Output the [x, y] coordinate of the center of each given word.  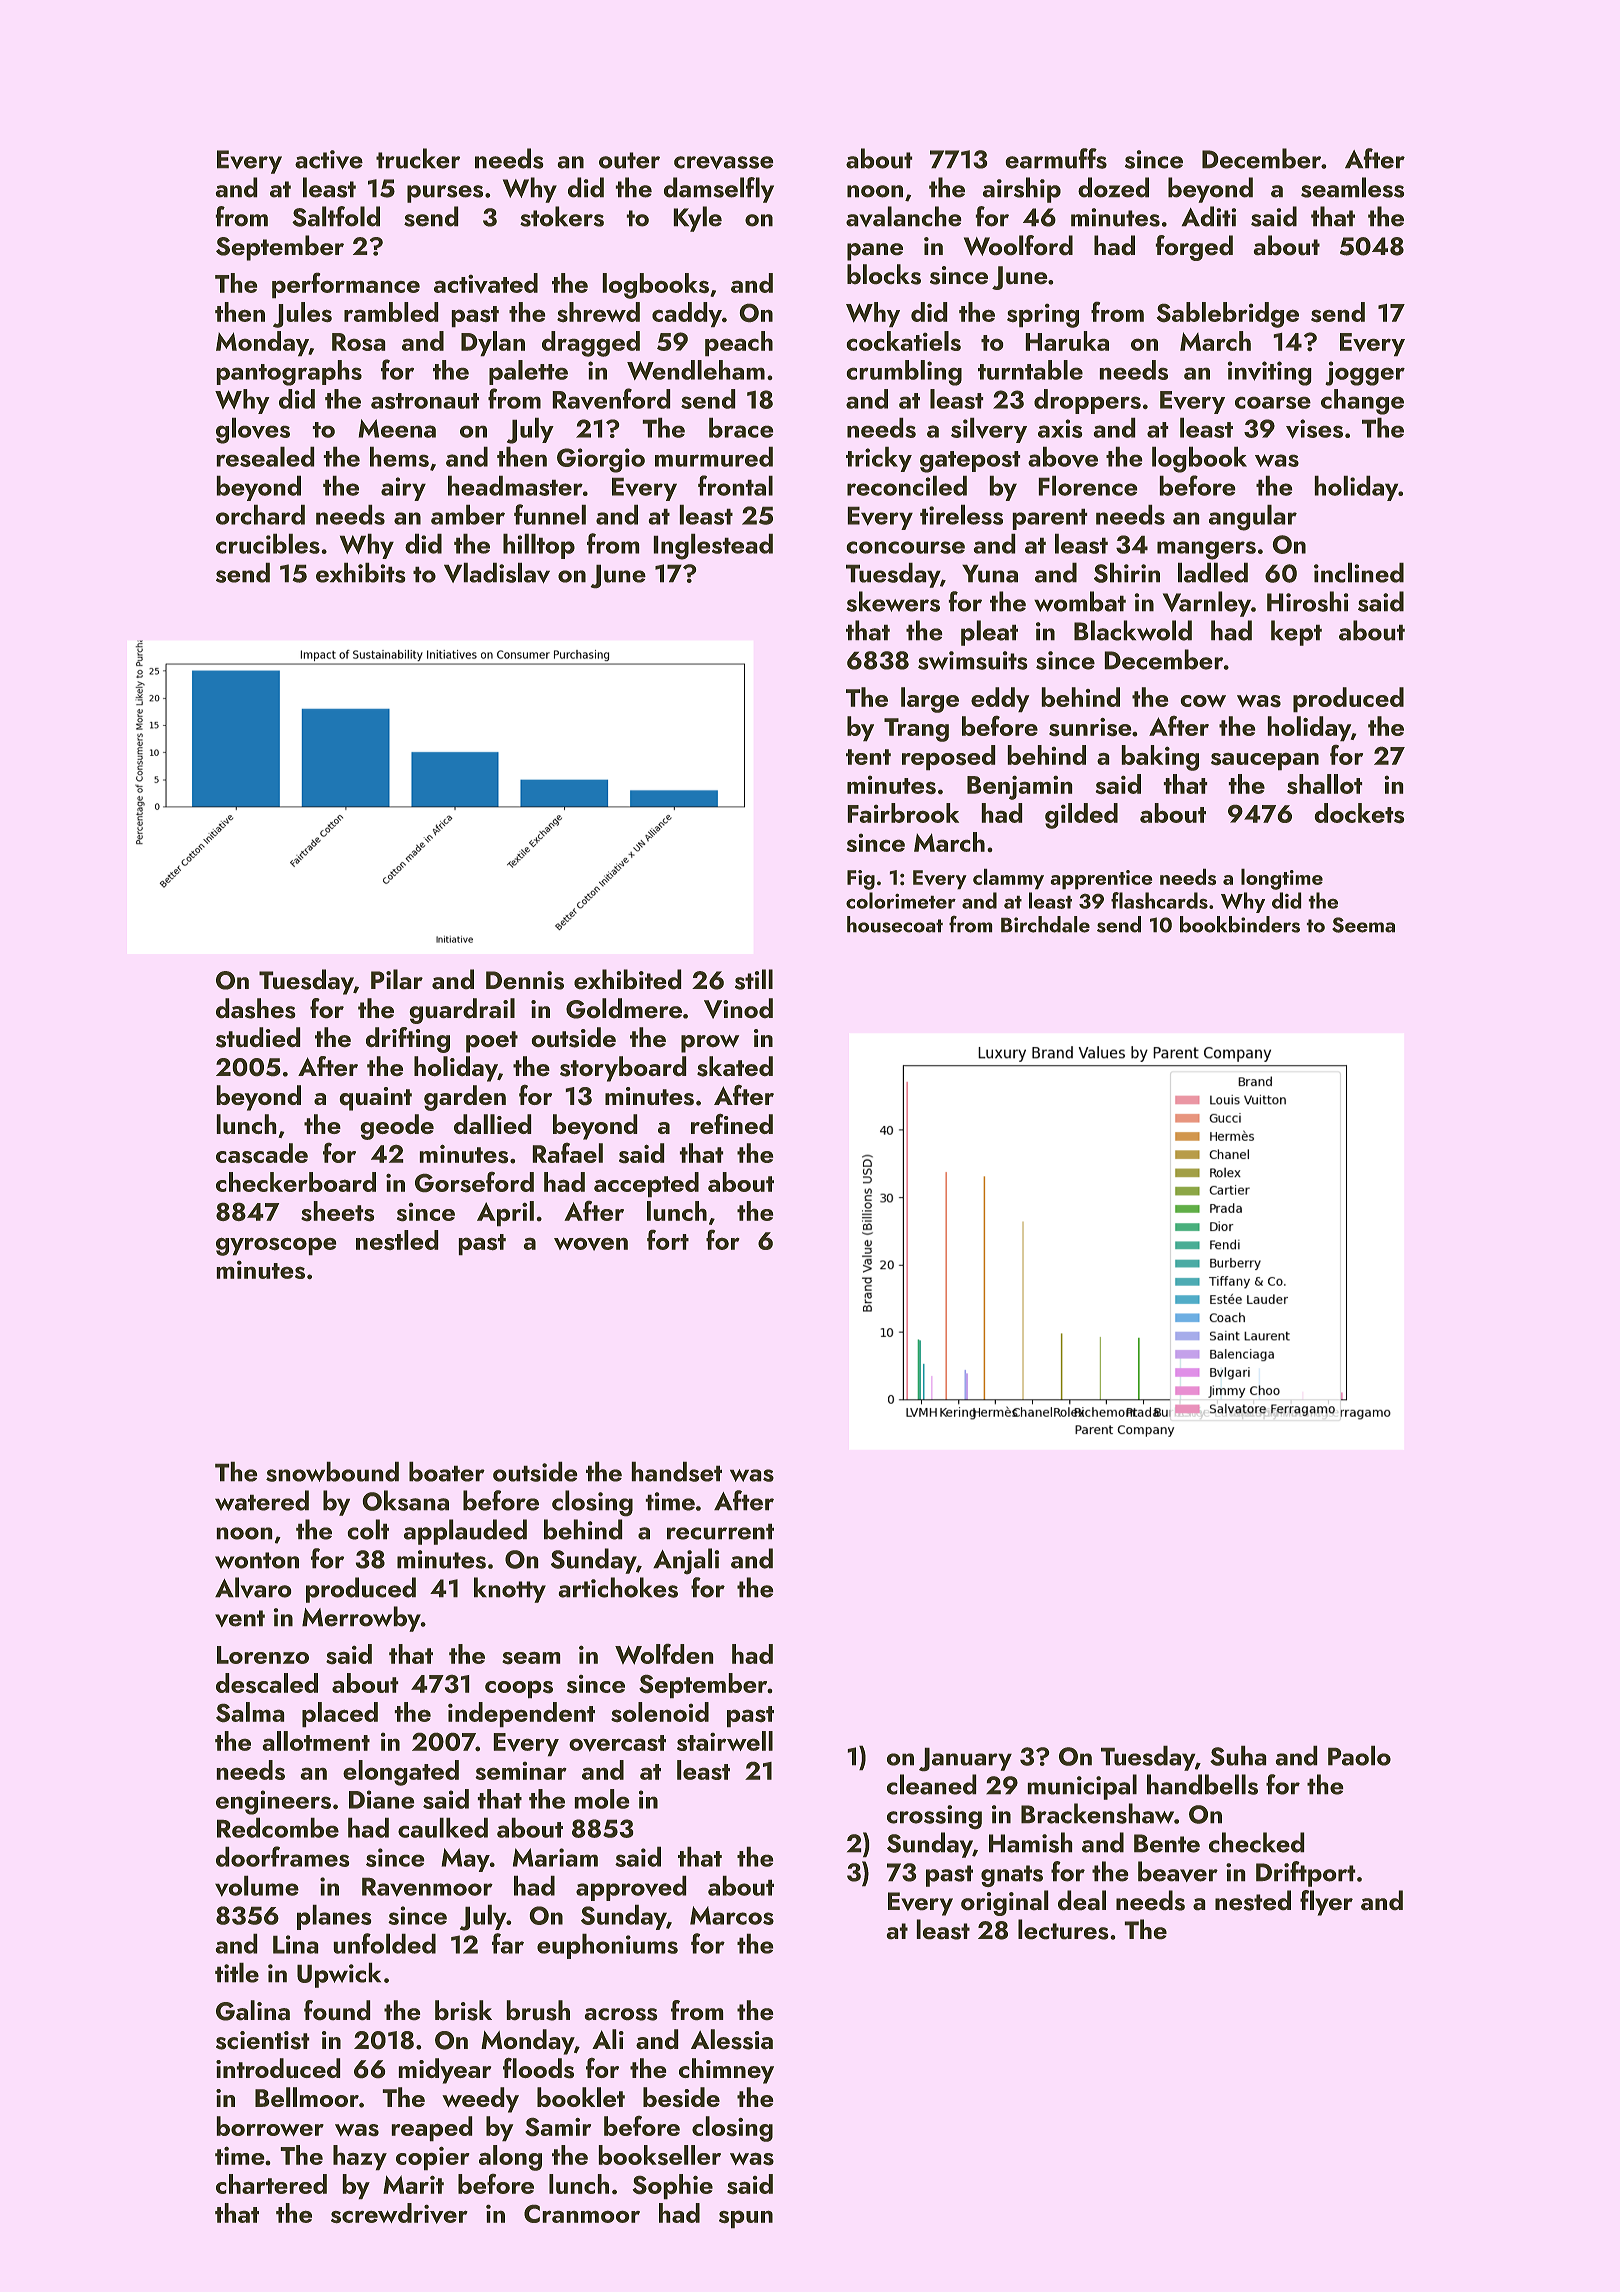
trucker [418, 158]
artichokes [618, 1587]
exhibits [360, 573]
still [754, 979]
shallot [1324, 784]
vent [240, 1618]
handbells [1202, 1784]
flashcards [1159, 900]
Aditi [1209, 216]
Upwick [339, 1975]
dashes [255, 1008]
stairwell [725, 1741]
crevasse [723, 162]
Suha [1238, 1756]
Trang [916, 730]
